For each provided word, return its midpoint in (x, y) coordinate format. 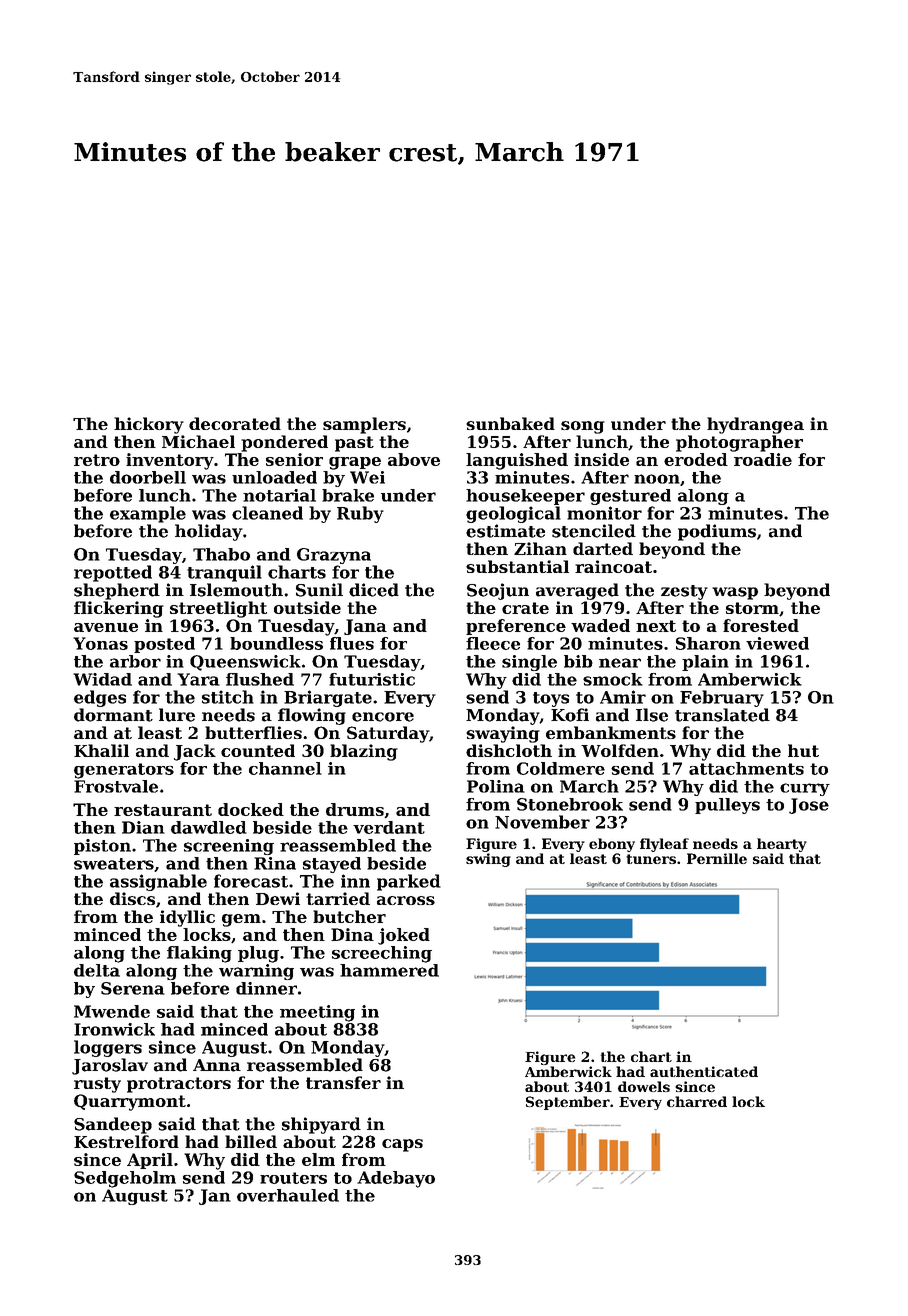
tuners (651, 859)
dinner (266, 988)
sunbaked (510, 423)
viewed (777, 643)
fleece (493, 643)
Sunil (319, 590)
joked (404, 936)
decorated (235, 423)
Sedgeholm (125, 1179)
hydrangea (755, 425)
